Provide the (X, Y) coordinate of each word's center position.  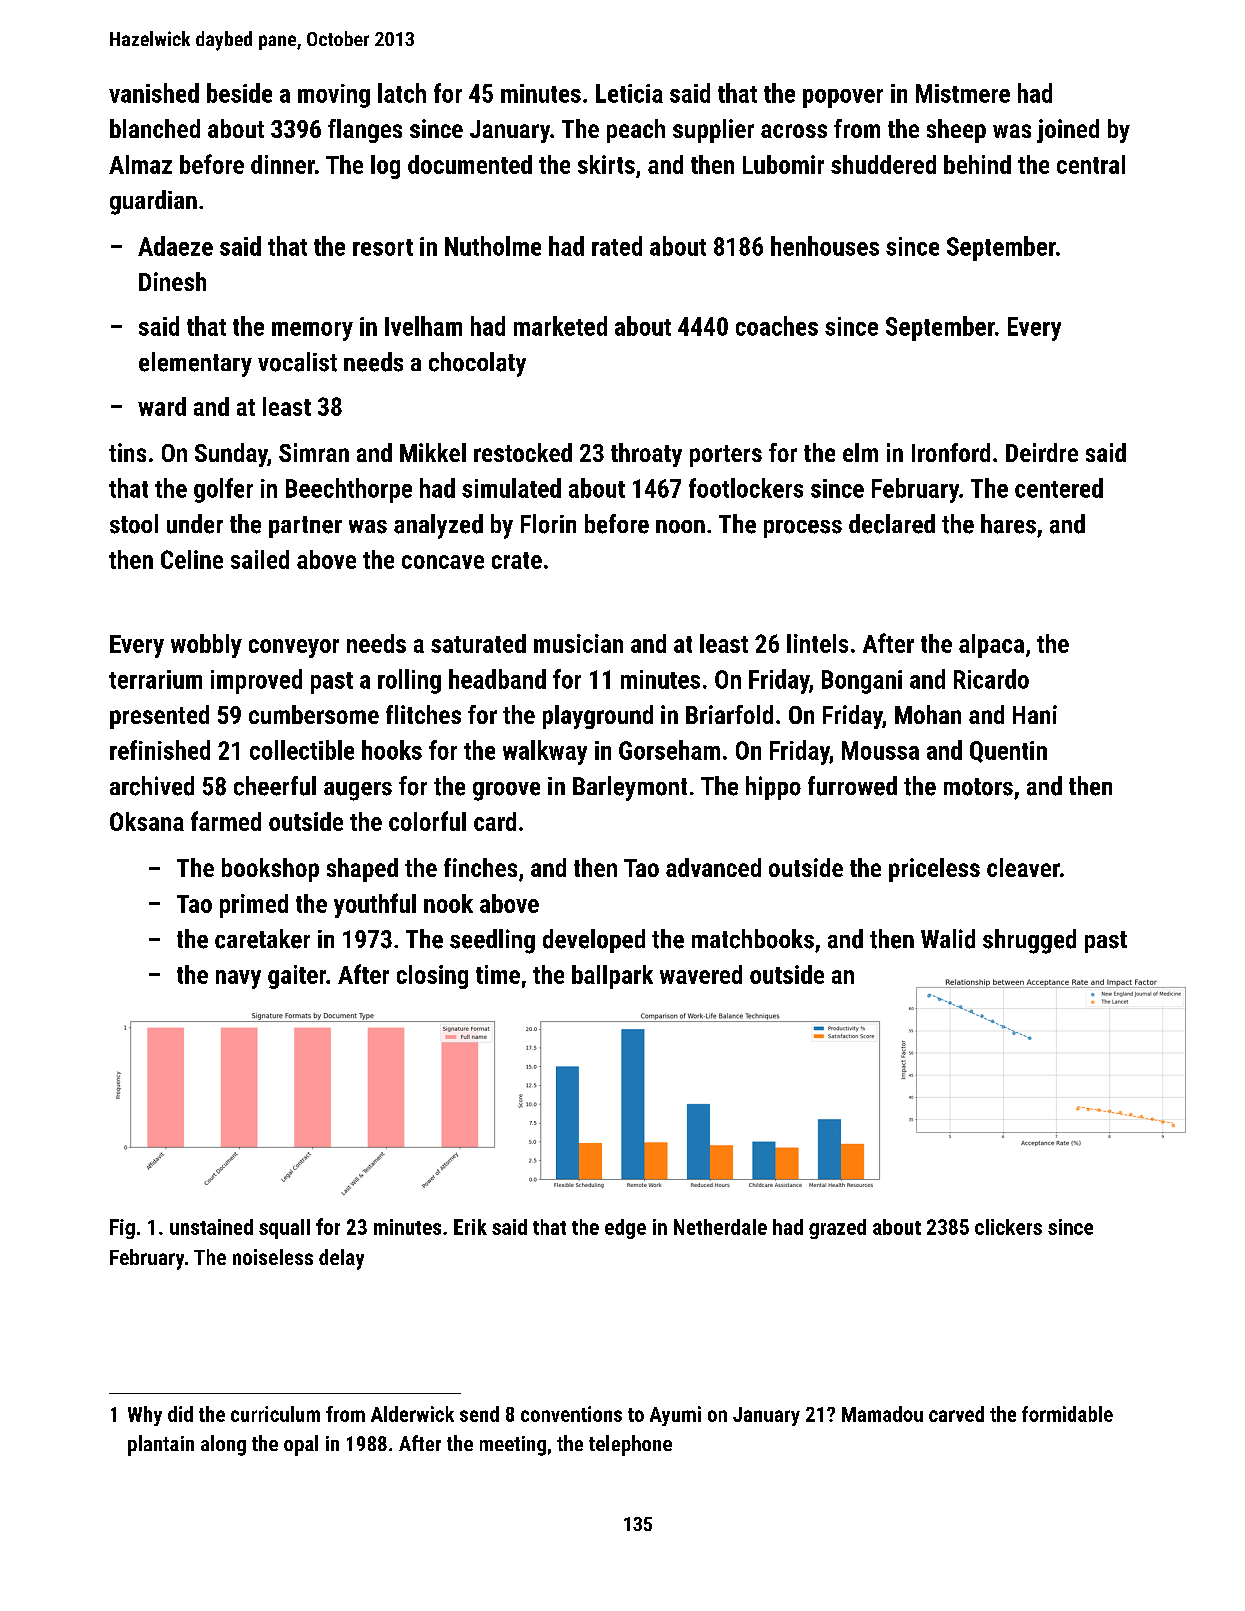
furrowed (852, 786)
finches (480, 867)
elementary (195, 364)
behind (977, 164)
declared (892, 524)
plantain (161, 1445)
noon (680, 527)
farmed (226, 821)
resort (383, 247)
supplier (713, 131)
